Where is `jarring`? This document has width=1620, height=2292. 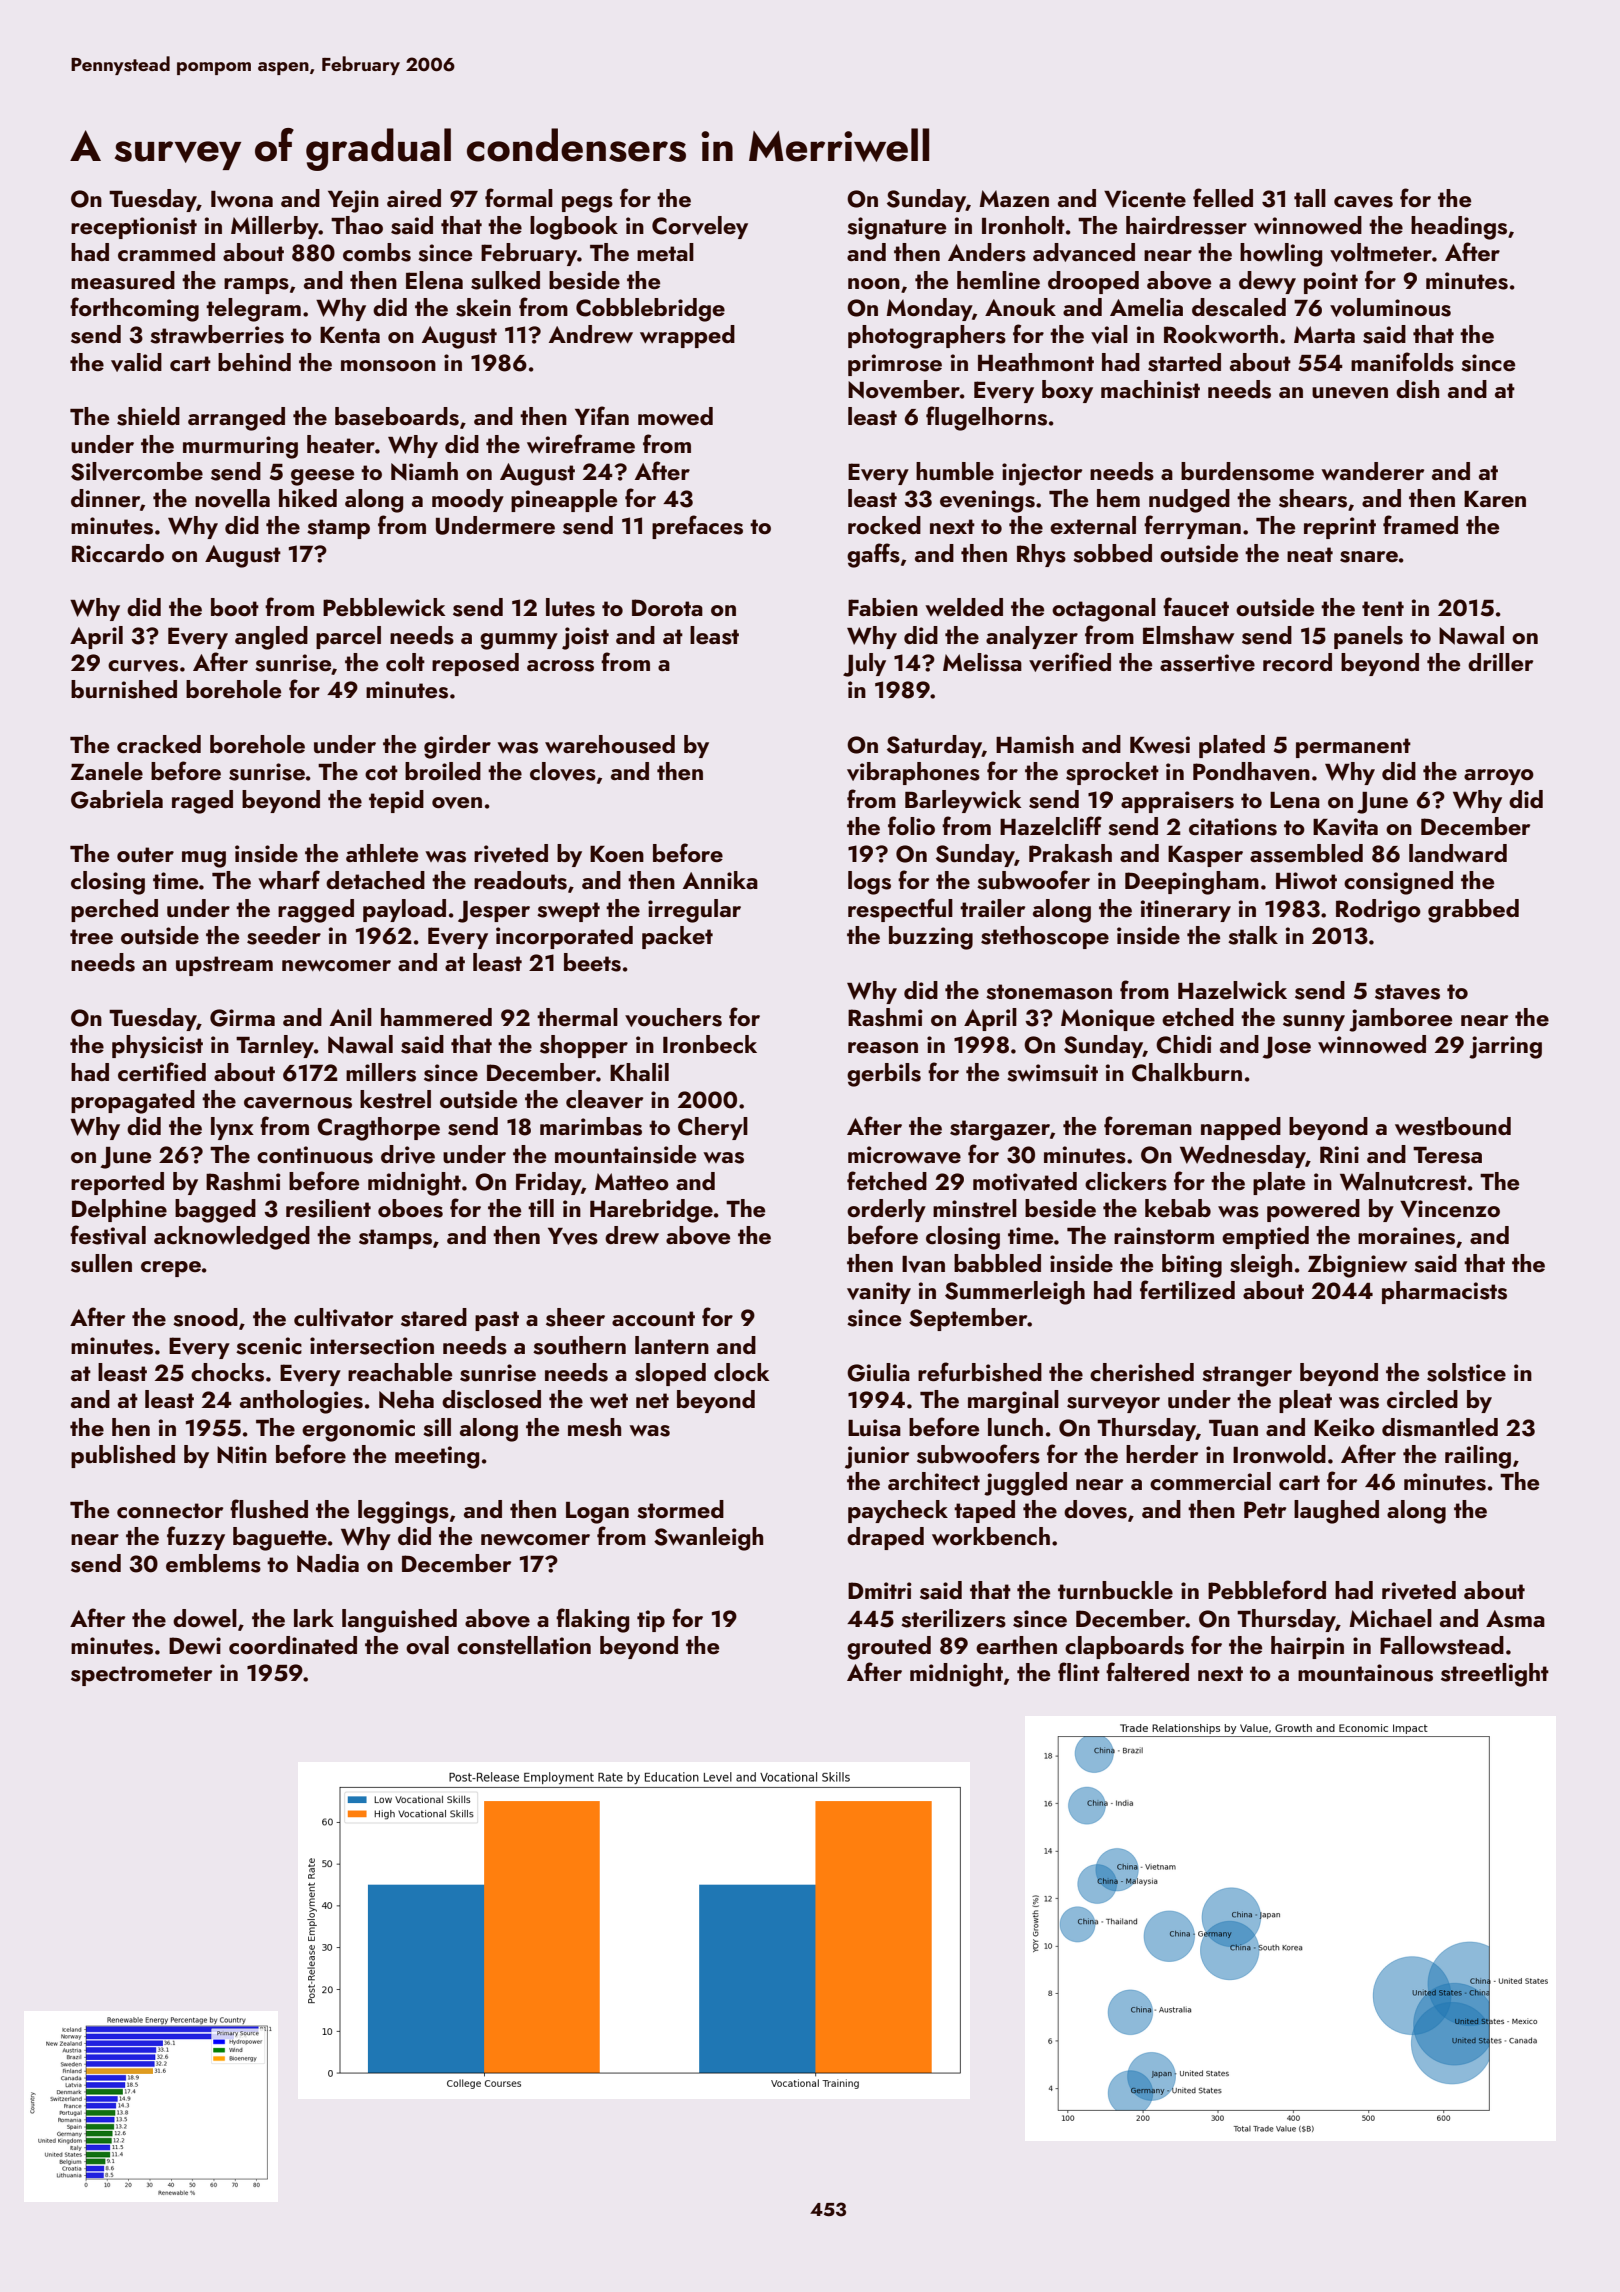
jarring is located at coordinates (1505, 1047).
